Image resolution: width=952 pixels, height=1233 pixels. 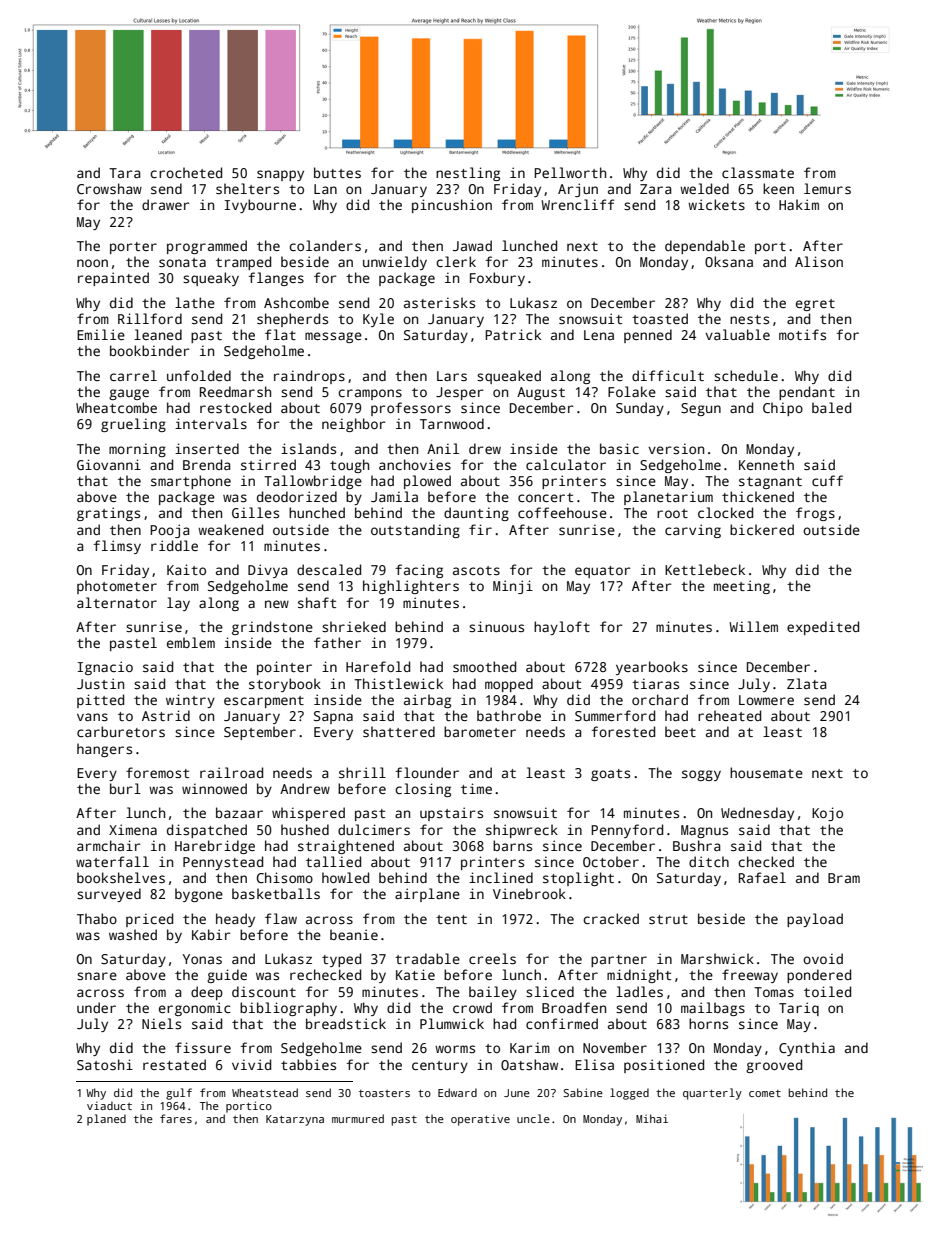 What do you see at coordinates (827, 814) in the page?
I see `Kojo` at bounding box center [827, 814].
